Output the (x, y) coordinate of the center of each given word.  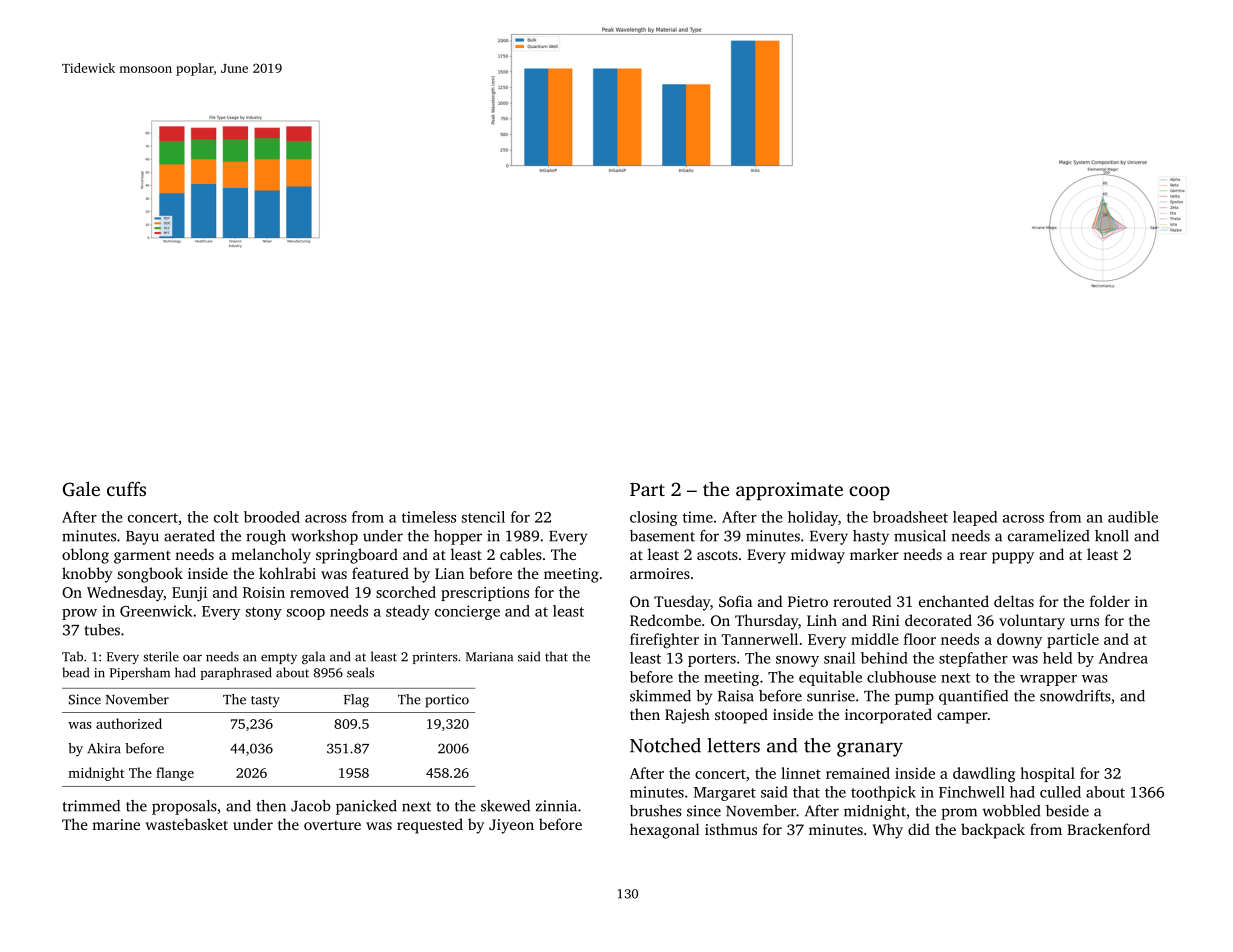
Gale (81, 489)
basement (662, 536)
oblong (85, 556)
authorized (129, 723)
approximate (789, 491)
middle (875, 639)
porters (712, 660)
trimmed (91, 806)
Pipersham (140, 673)
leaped (975, 518)
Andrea (1123, 658)
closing (654, 518)
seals (360, 672)
